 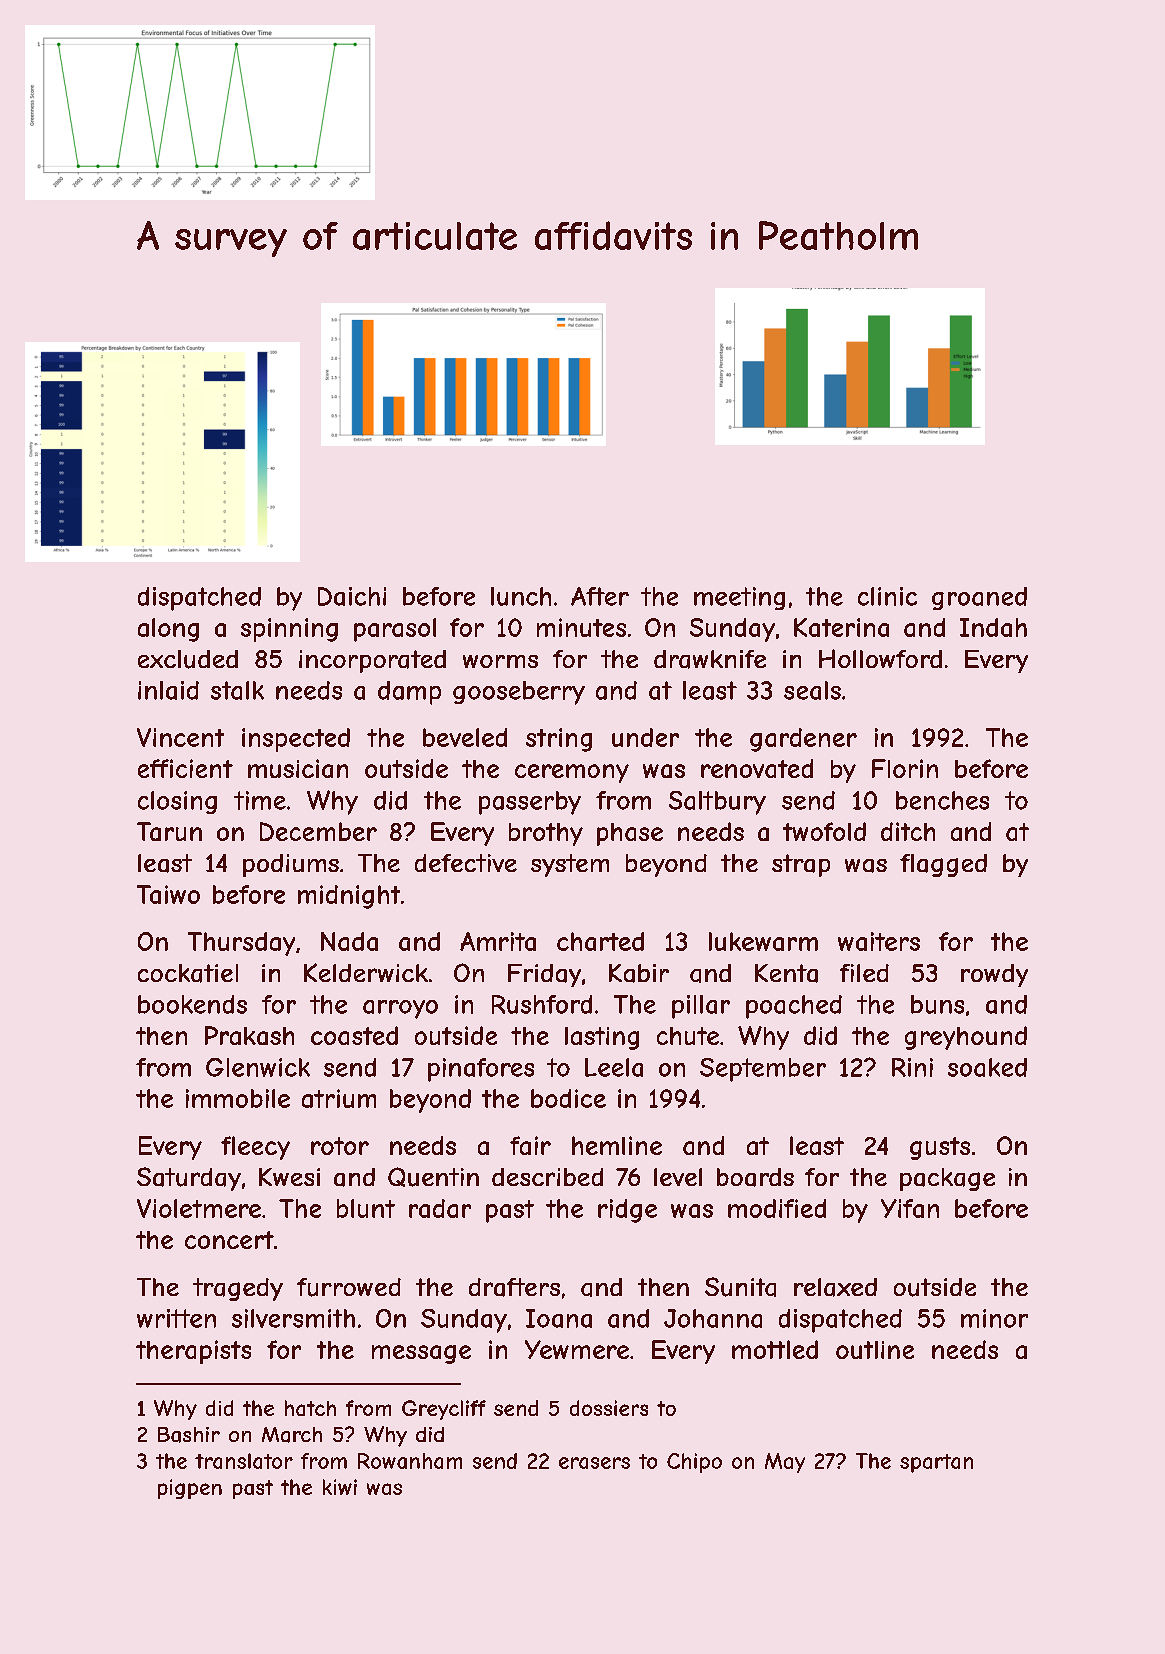 I want to click on rotor, so click(x=340, y=1146).
